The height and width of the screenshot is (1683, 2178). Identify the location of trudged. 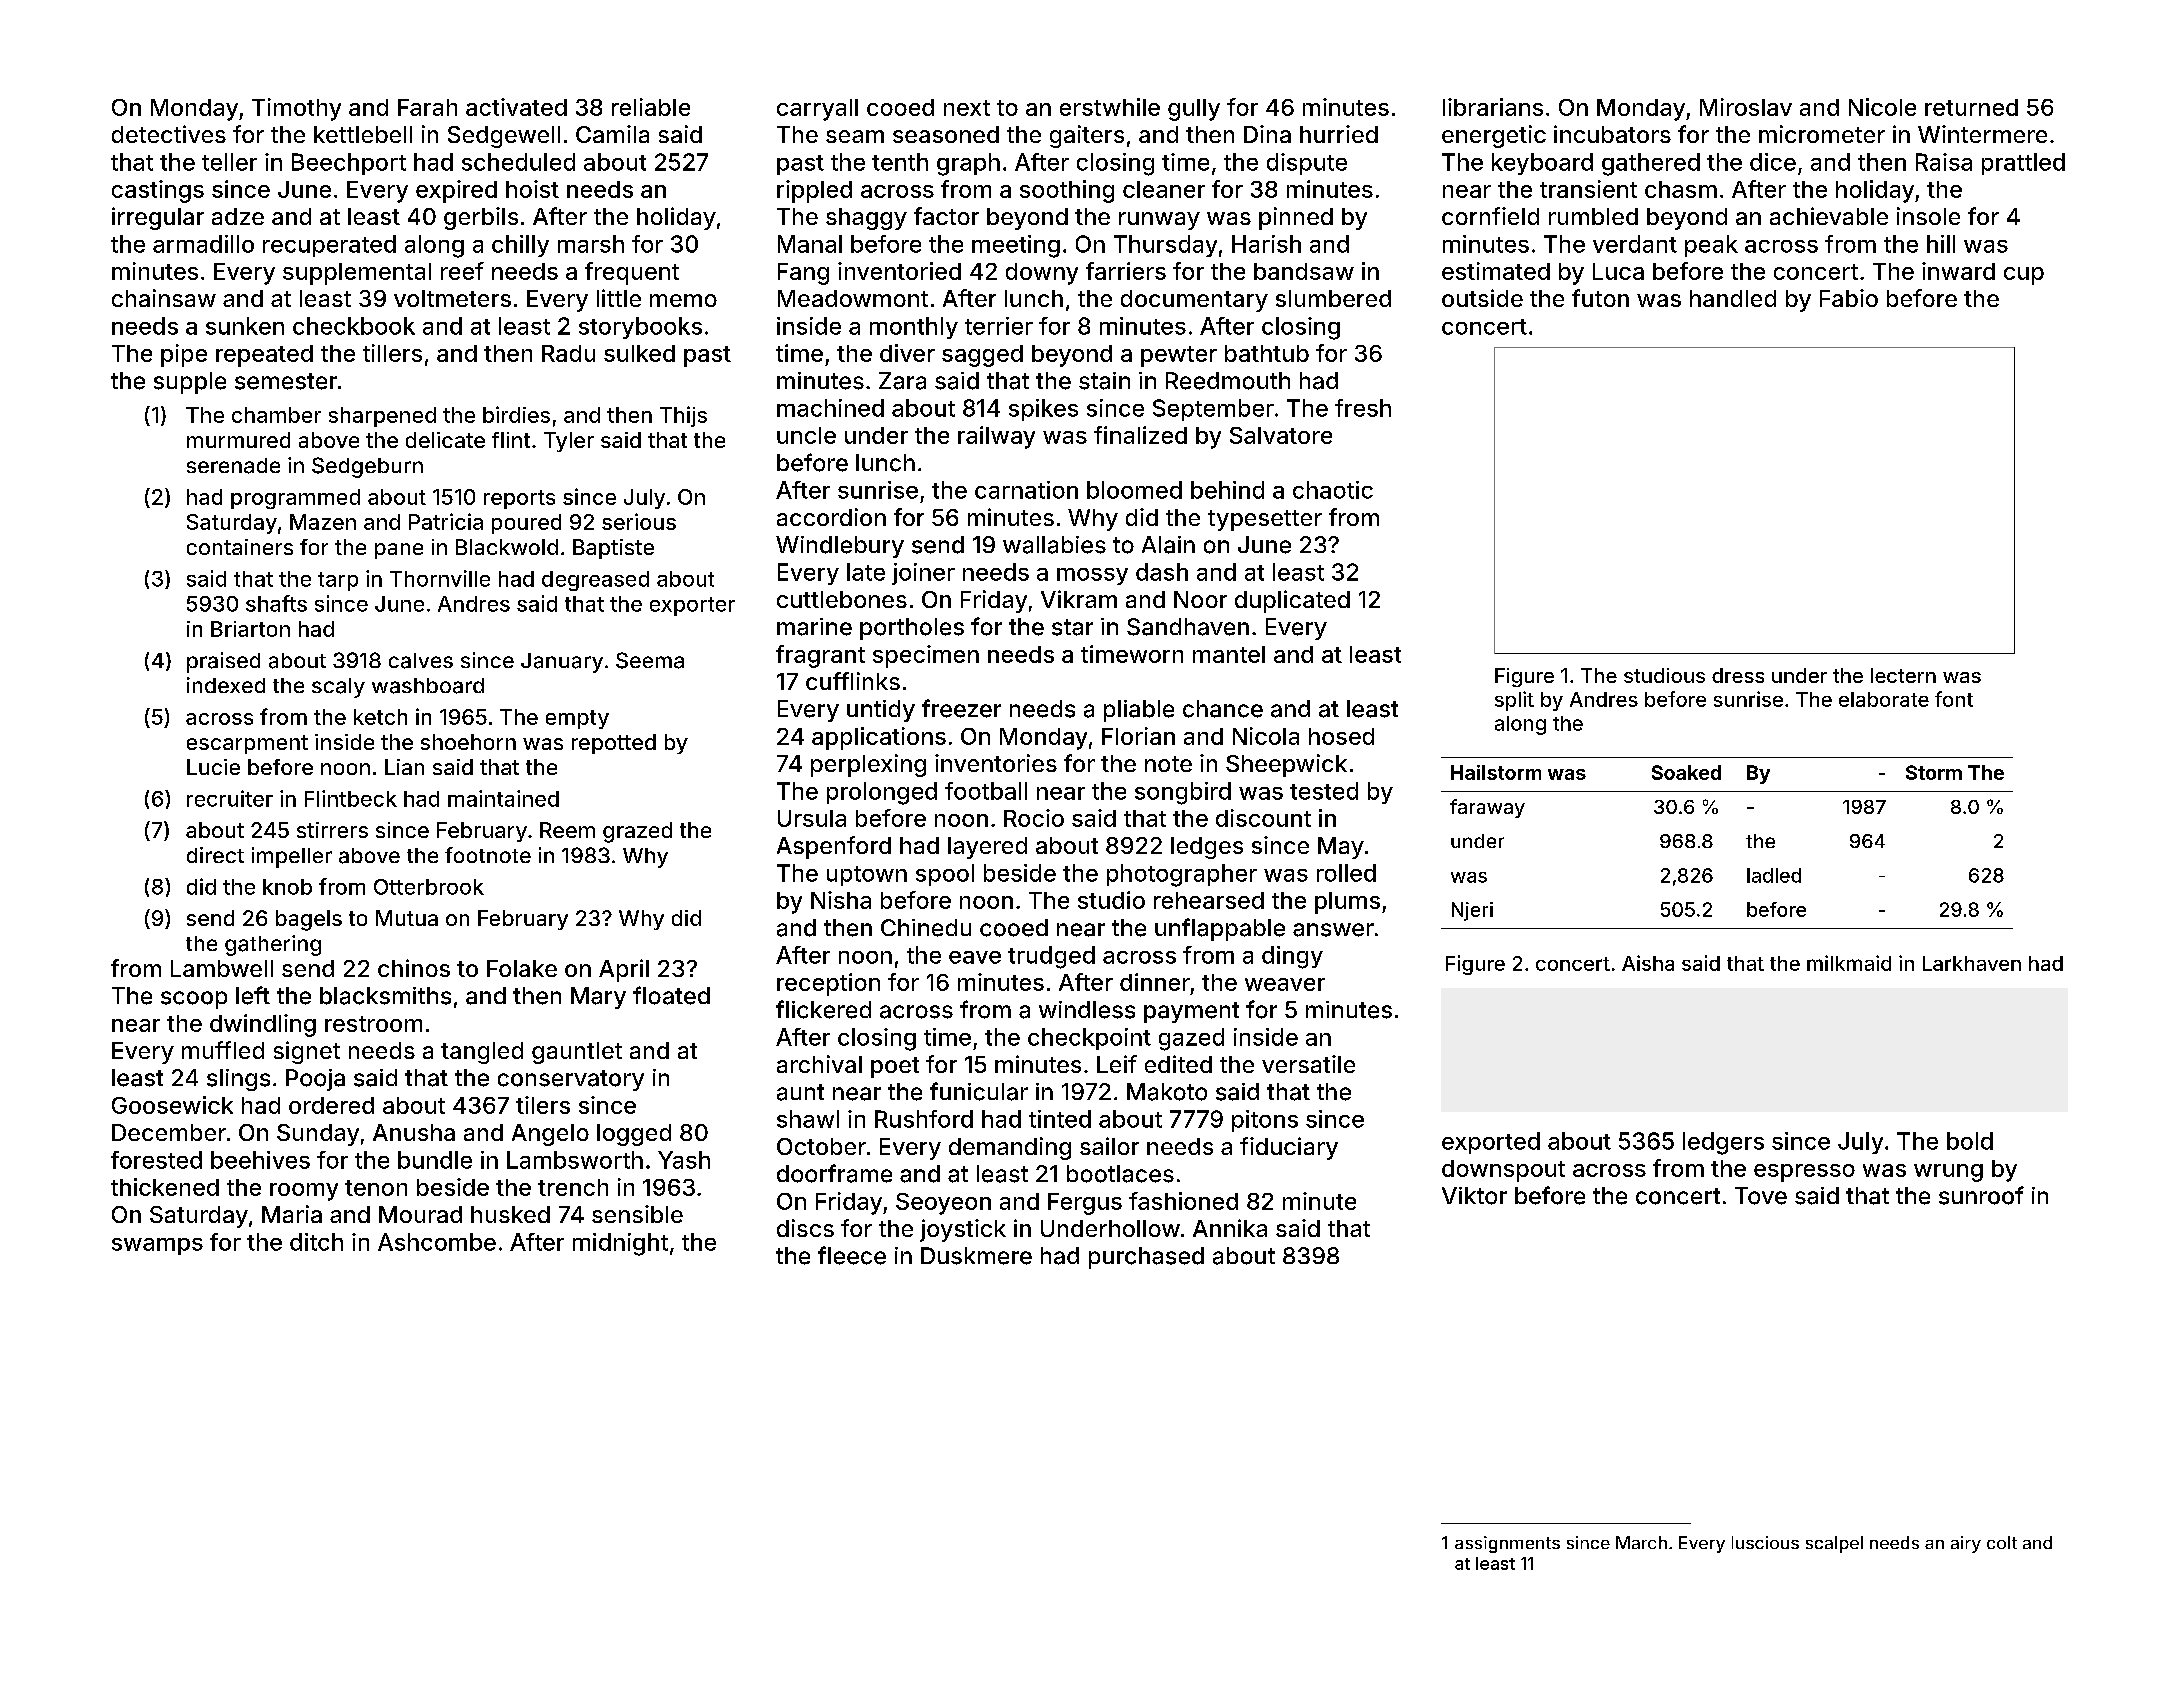
(1051, 957).
